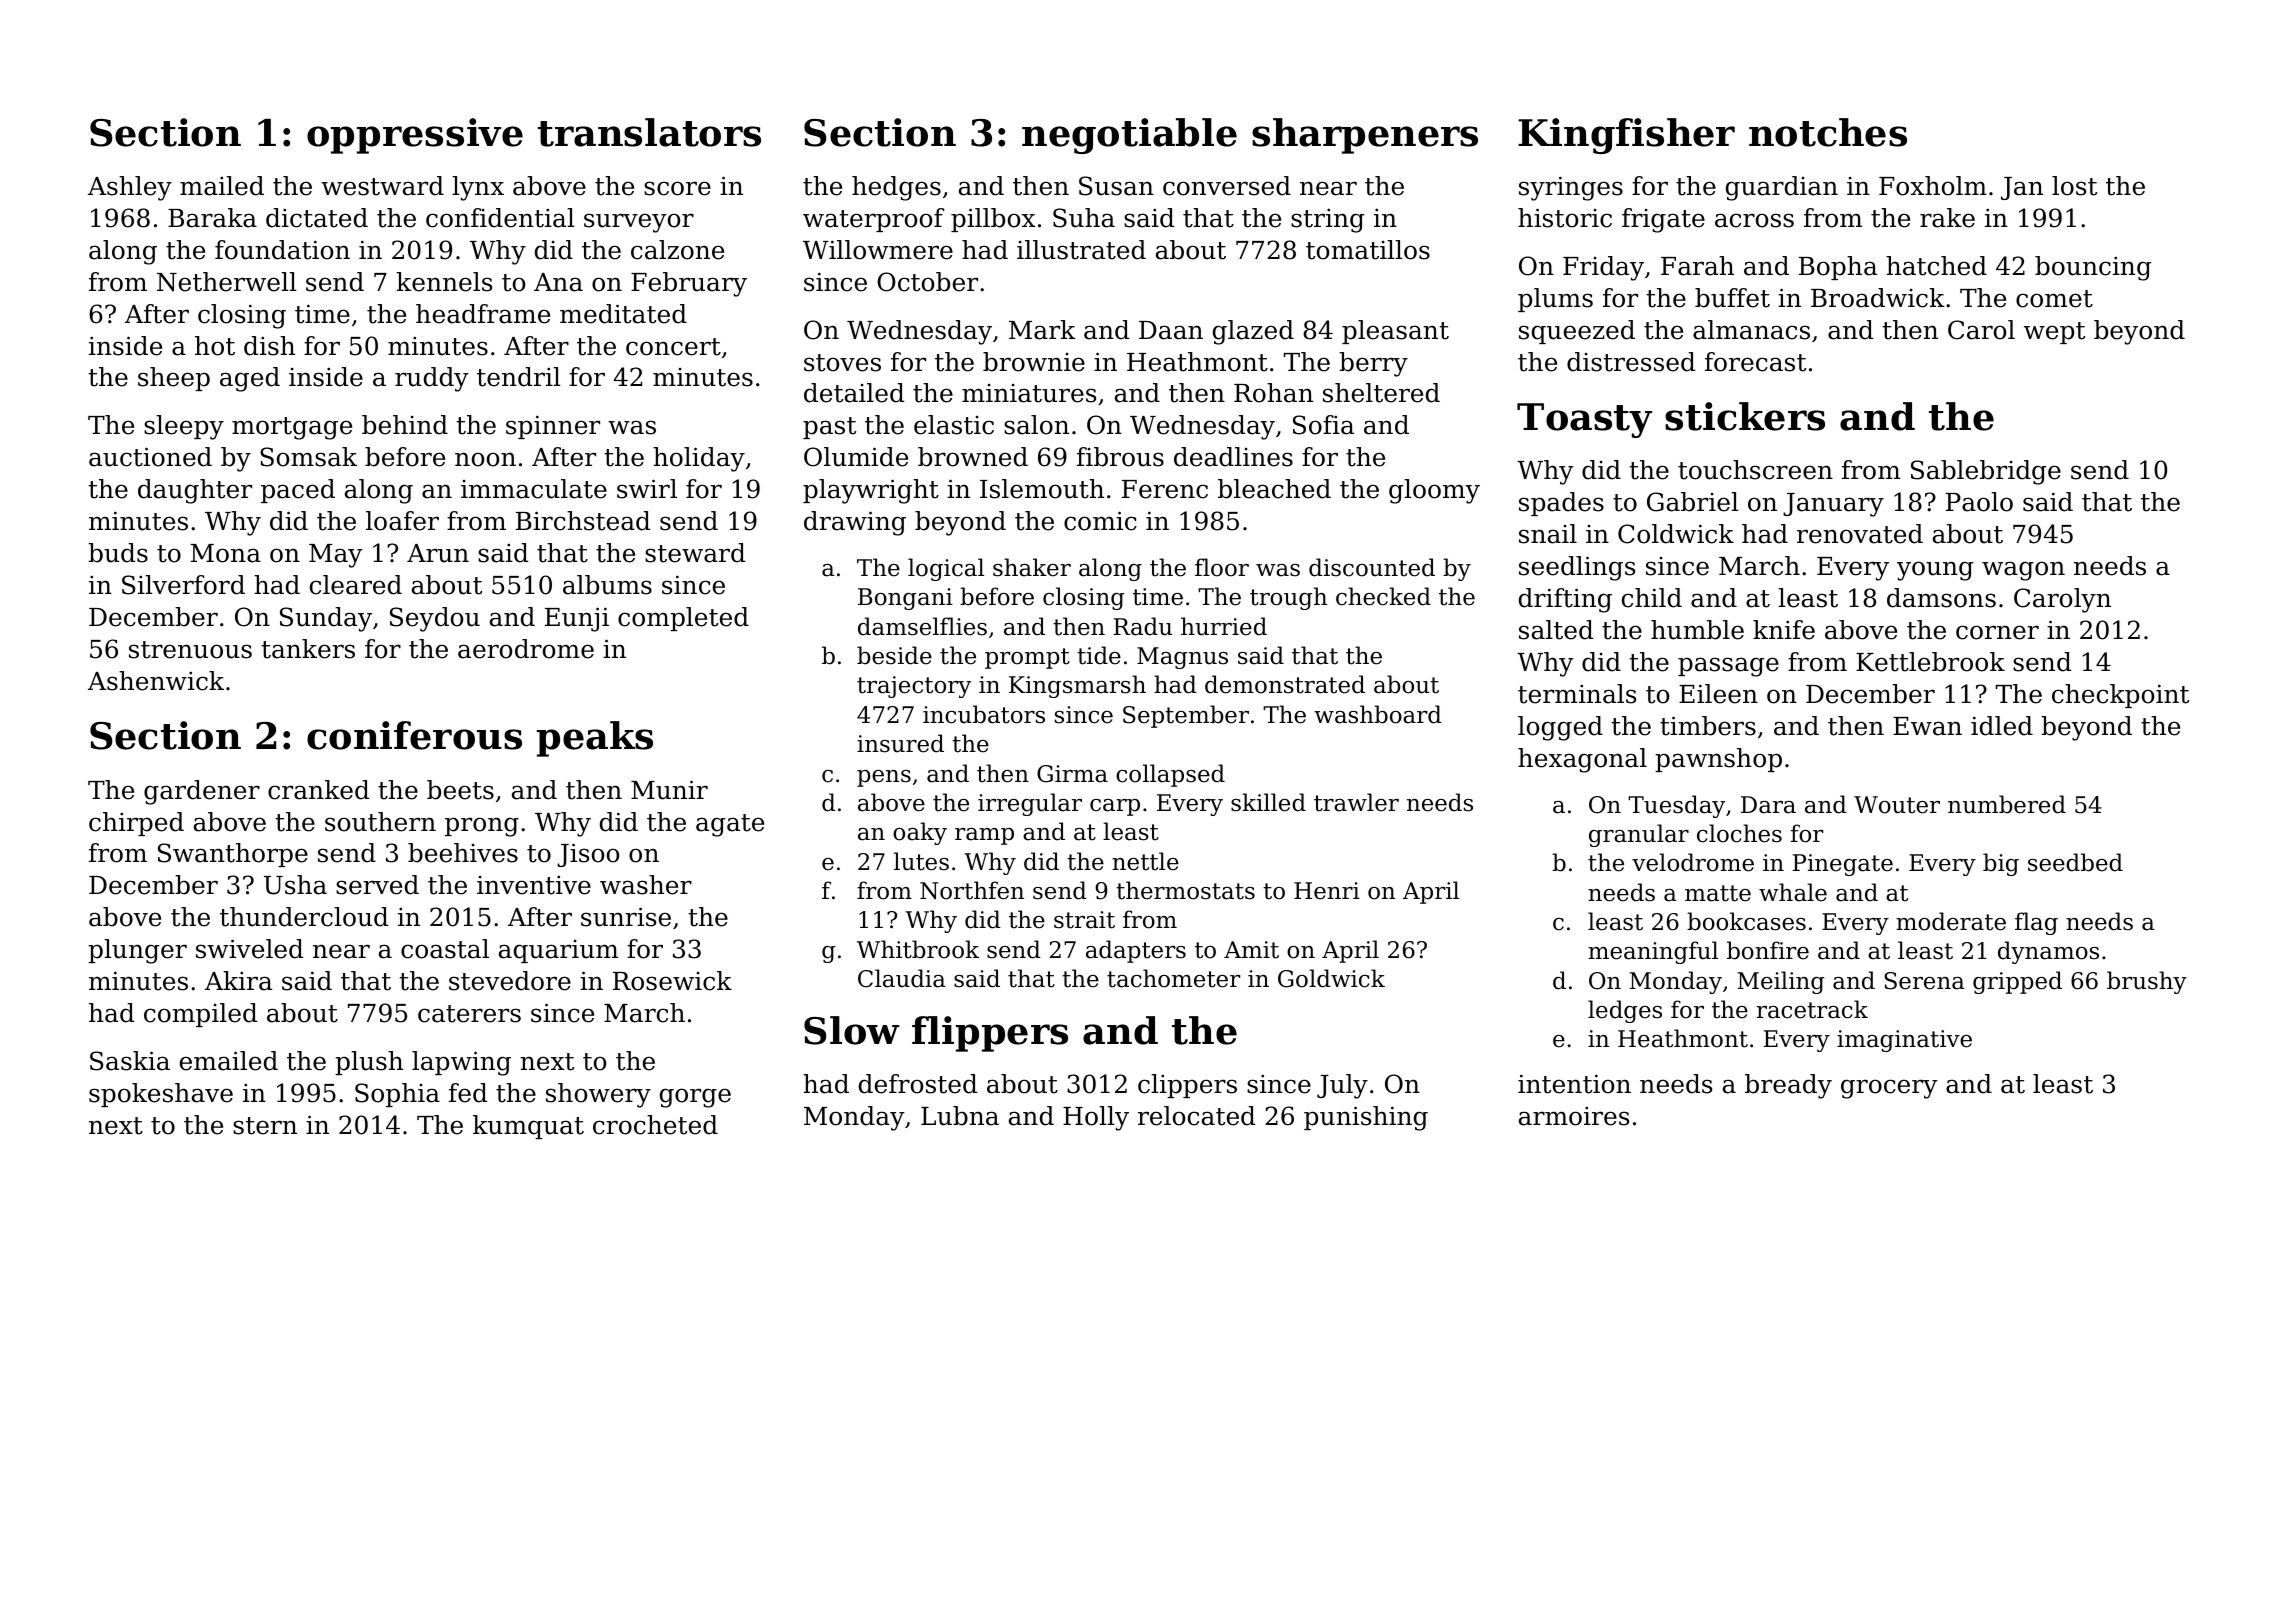  I want to click on auctioned, so click(150, 457).
